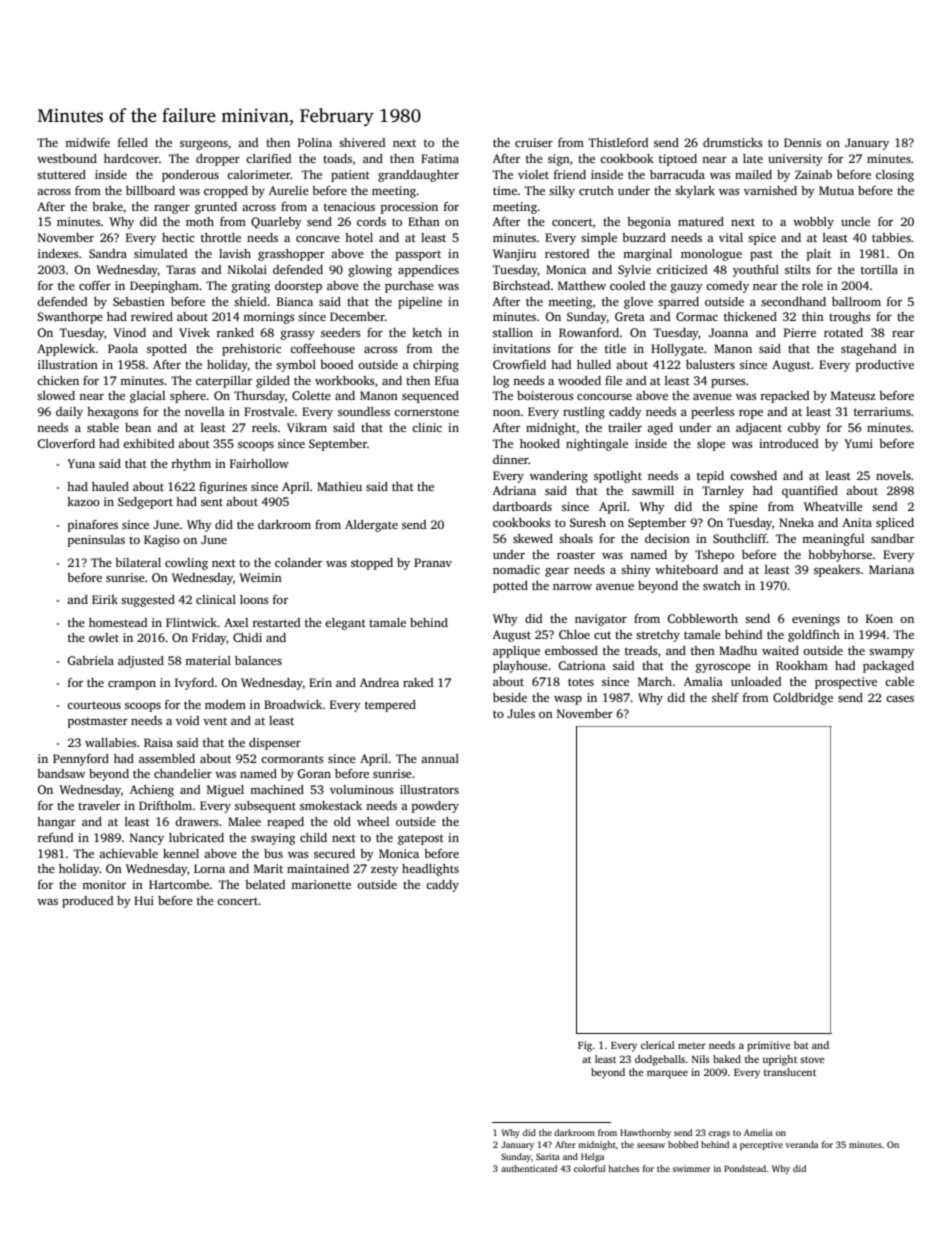  Describe the element at coordinates (548, 1156) in the document. I see `Sarita` at that location.
